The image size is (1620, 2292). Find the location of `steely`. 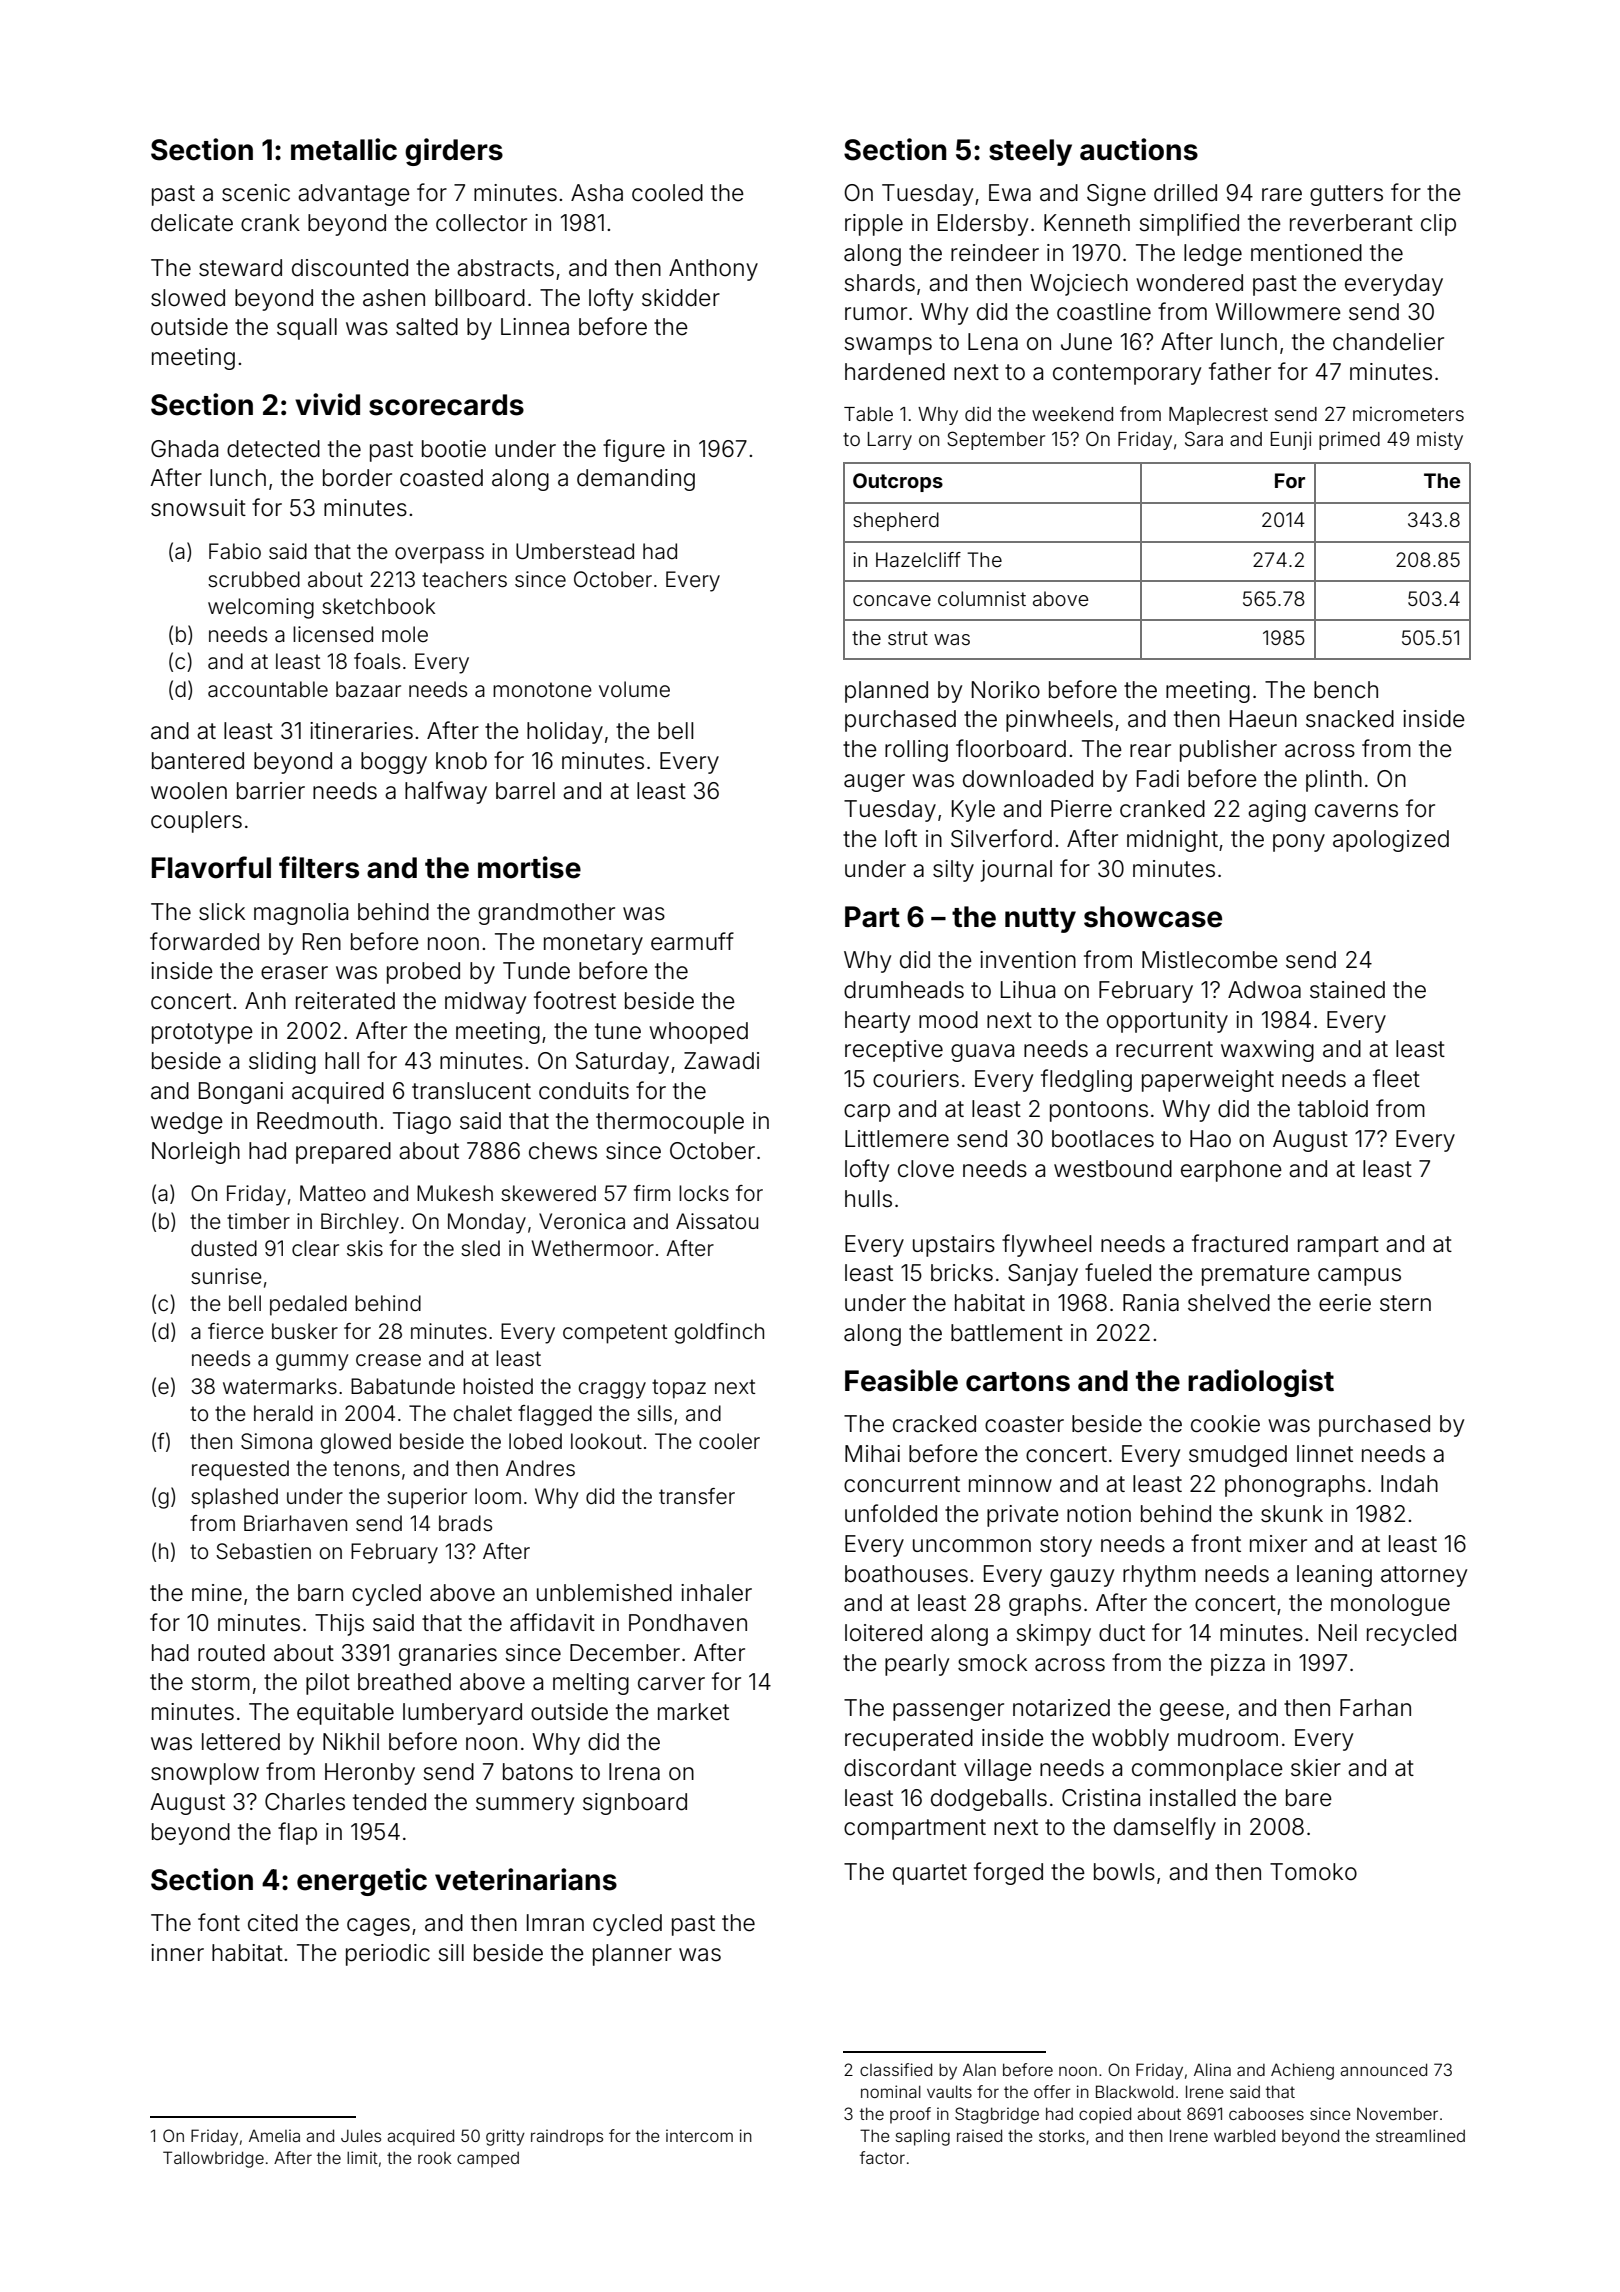

steely is located at coordinates (1030, 152).
